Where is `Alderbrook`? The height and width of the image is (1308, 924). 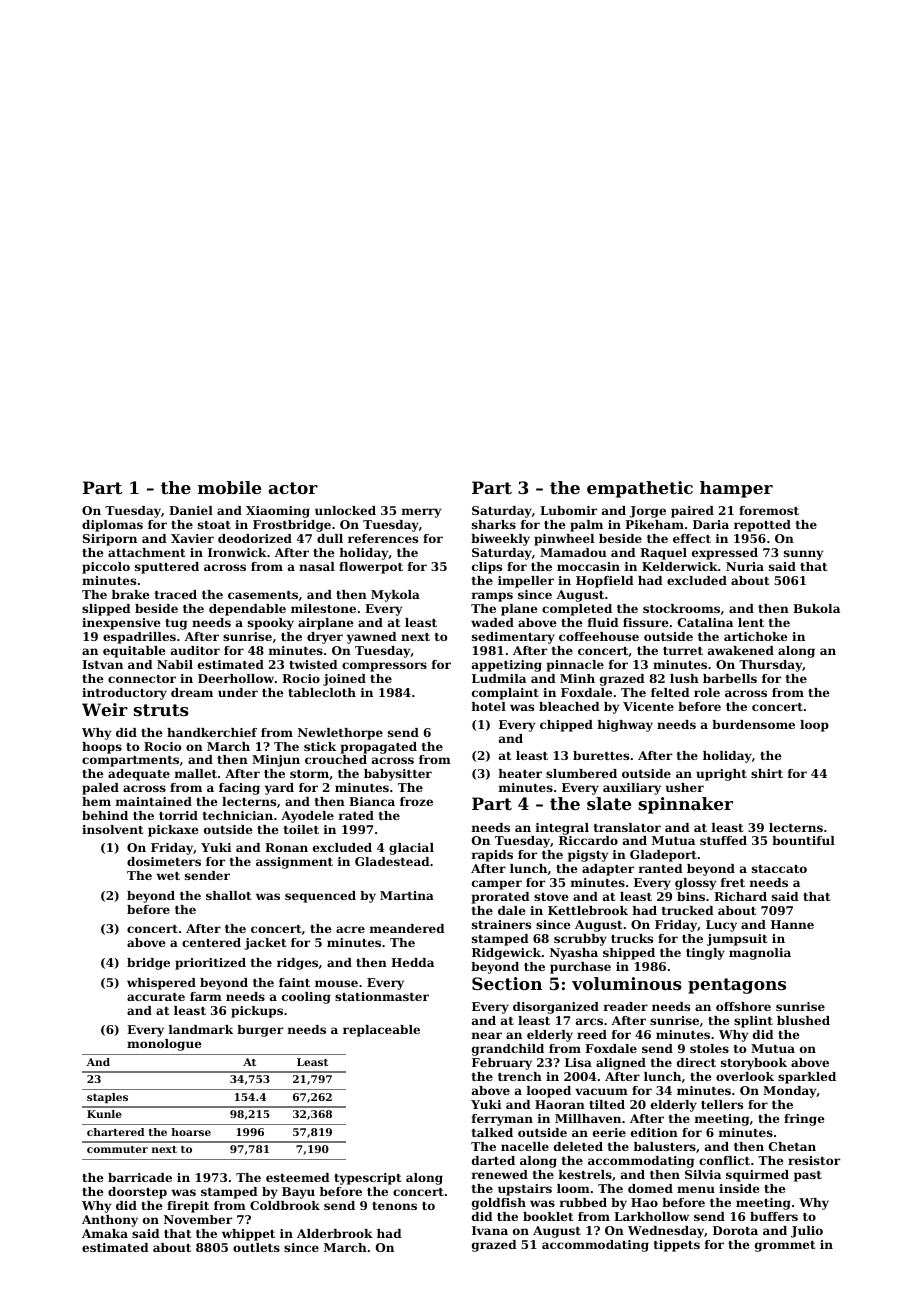 Alderbrook is located at coordinates (335, 1233).
